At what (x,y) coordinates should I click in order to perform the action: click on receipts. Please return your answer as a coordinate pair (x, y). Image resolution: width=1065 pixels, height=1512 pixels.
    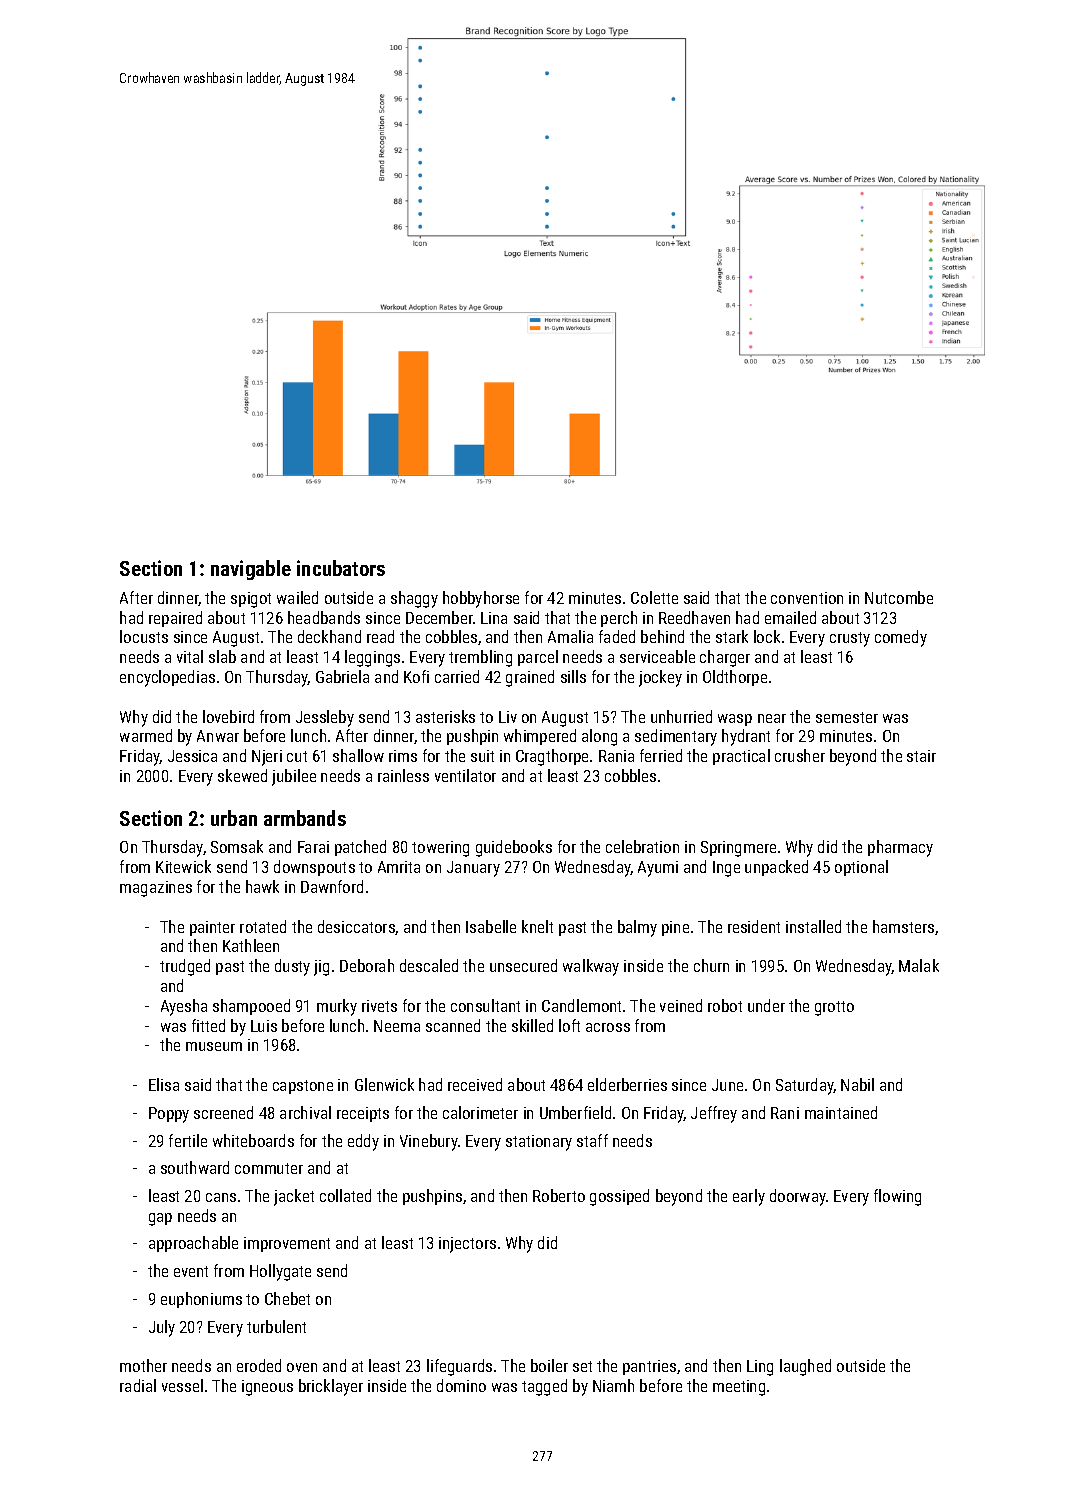
    Looking at the image, I should click on (363, 1114).
